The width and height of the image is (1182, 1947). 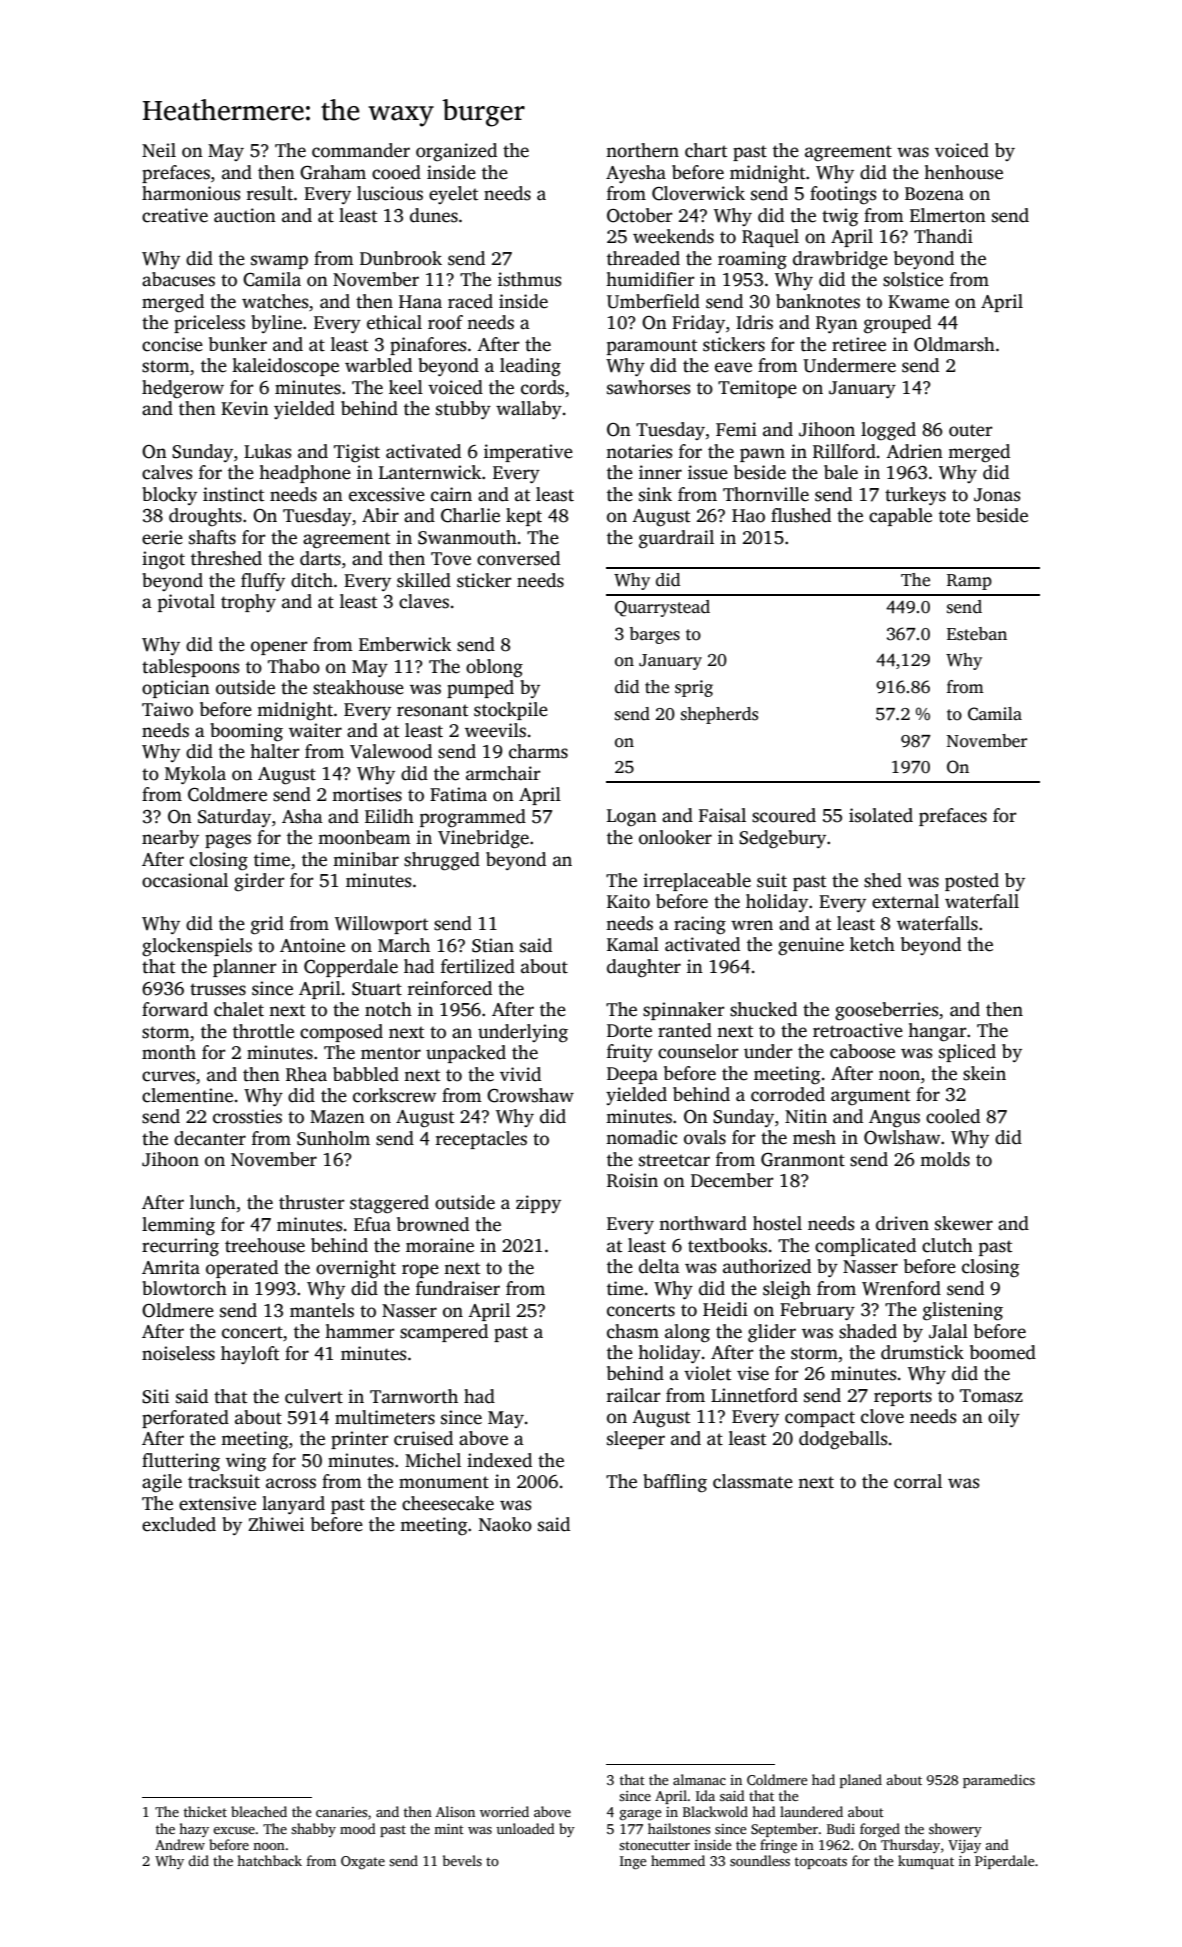 I want to click on conversed, so click(x=518, y=558).
